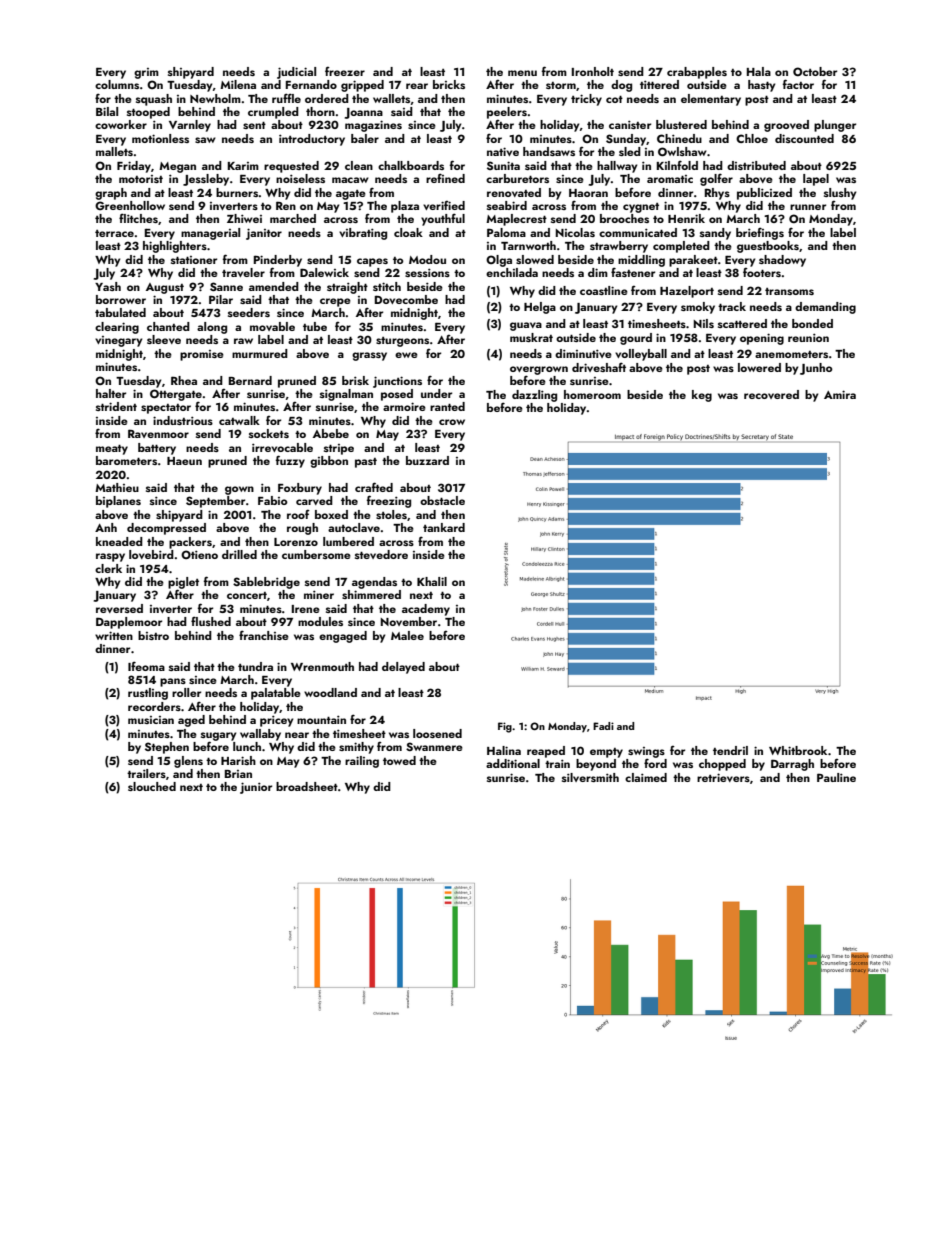 Image resolution: width=952 pixels, height=1233 pixels. What do you see at coordinates (239, 554) in the image?
I see `drilled` at bounding box center [239, 554].
